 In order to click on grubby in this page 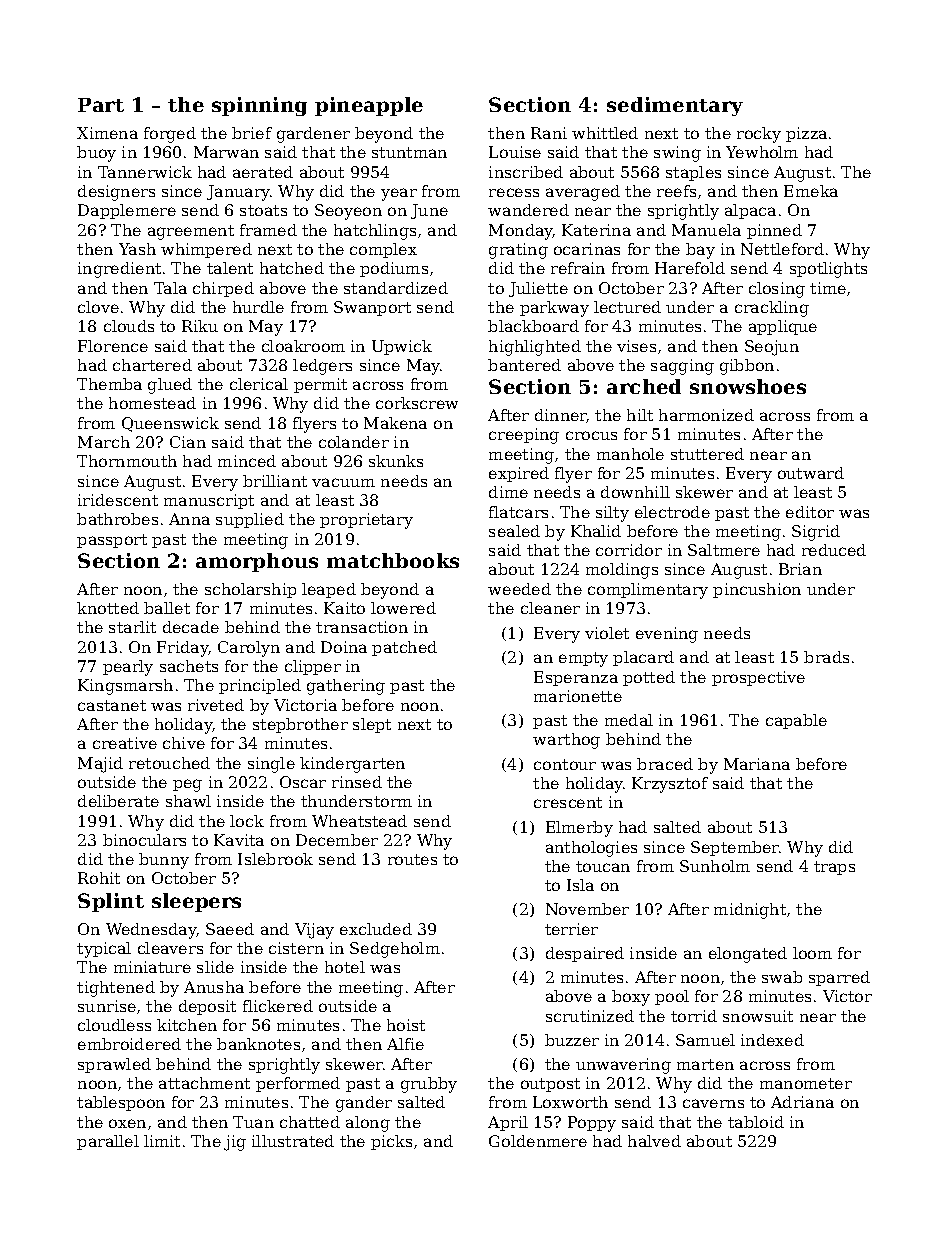, I will do `click(429, 1085)`.
